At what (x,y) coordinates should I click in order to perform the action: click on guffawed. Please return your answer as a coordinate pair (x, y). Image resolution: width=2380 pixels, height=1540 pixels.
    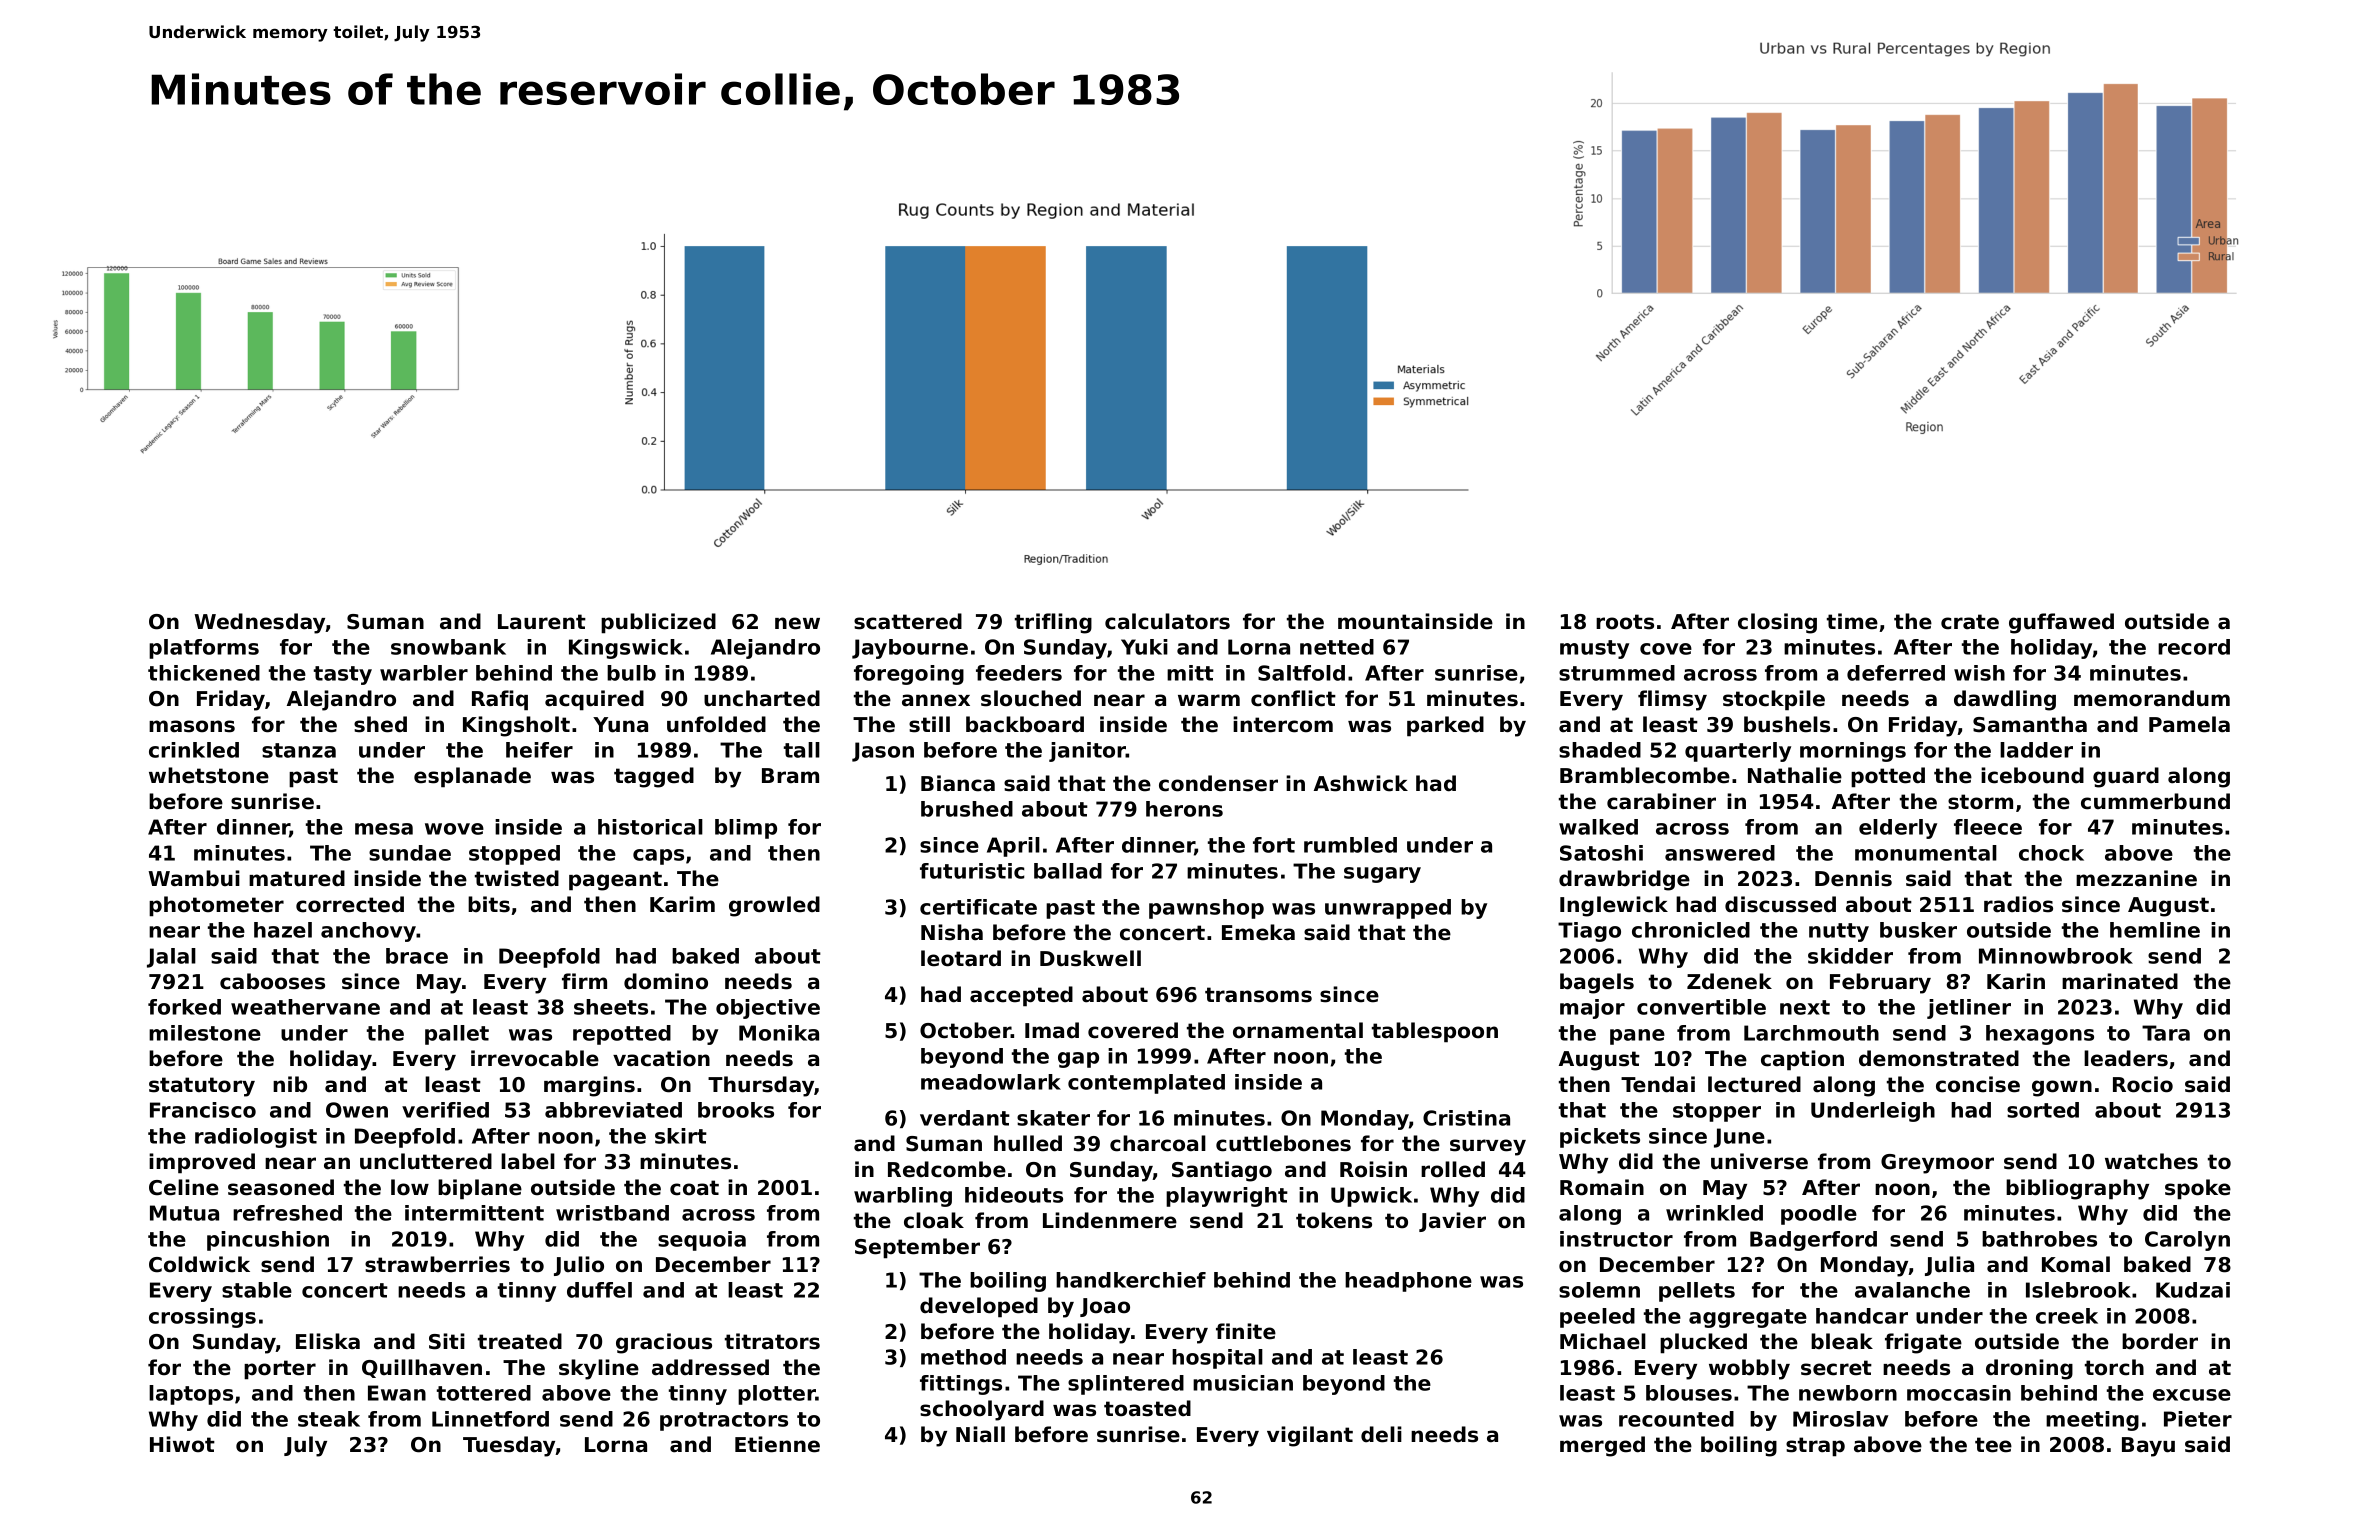
    Looking at the image, I should click on (2061, 623).
